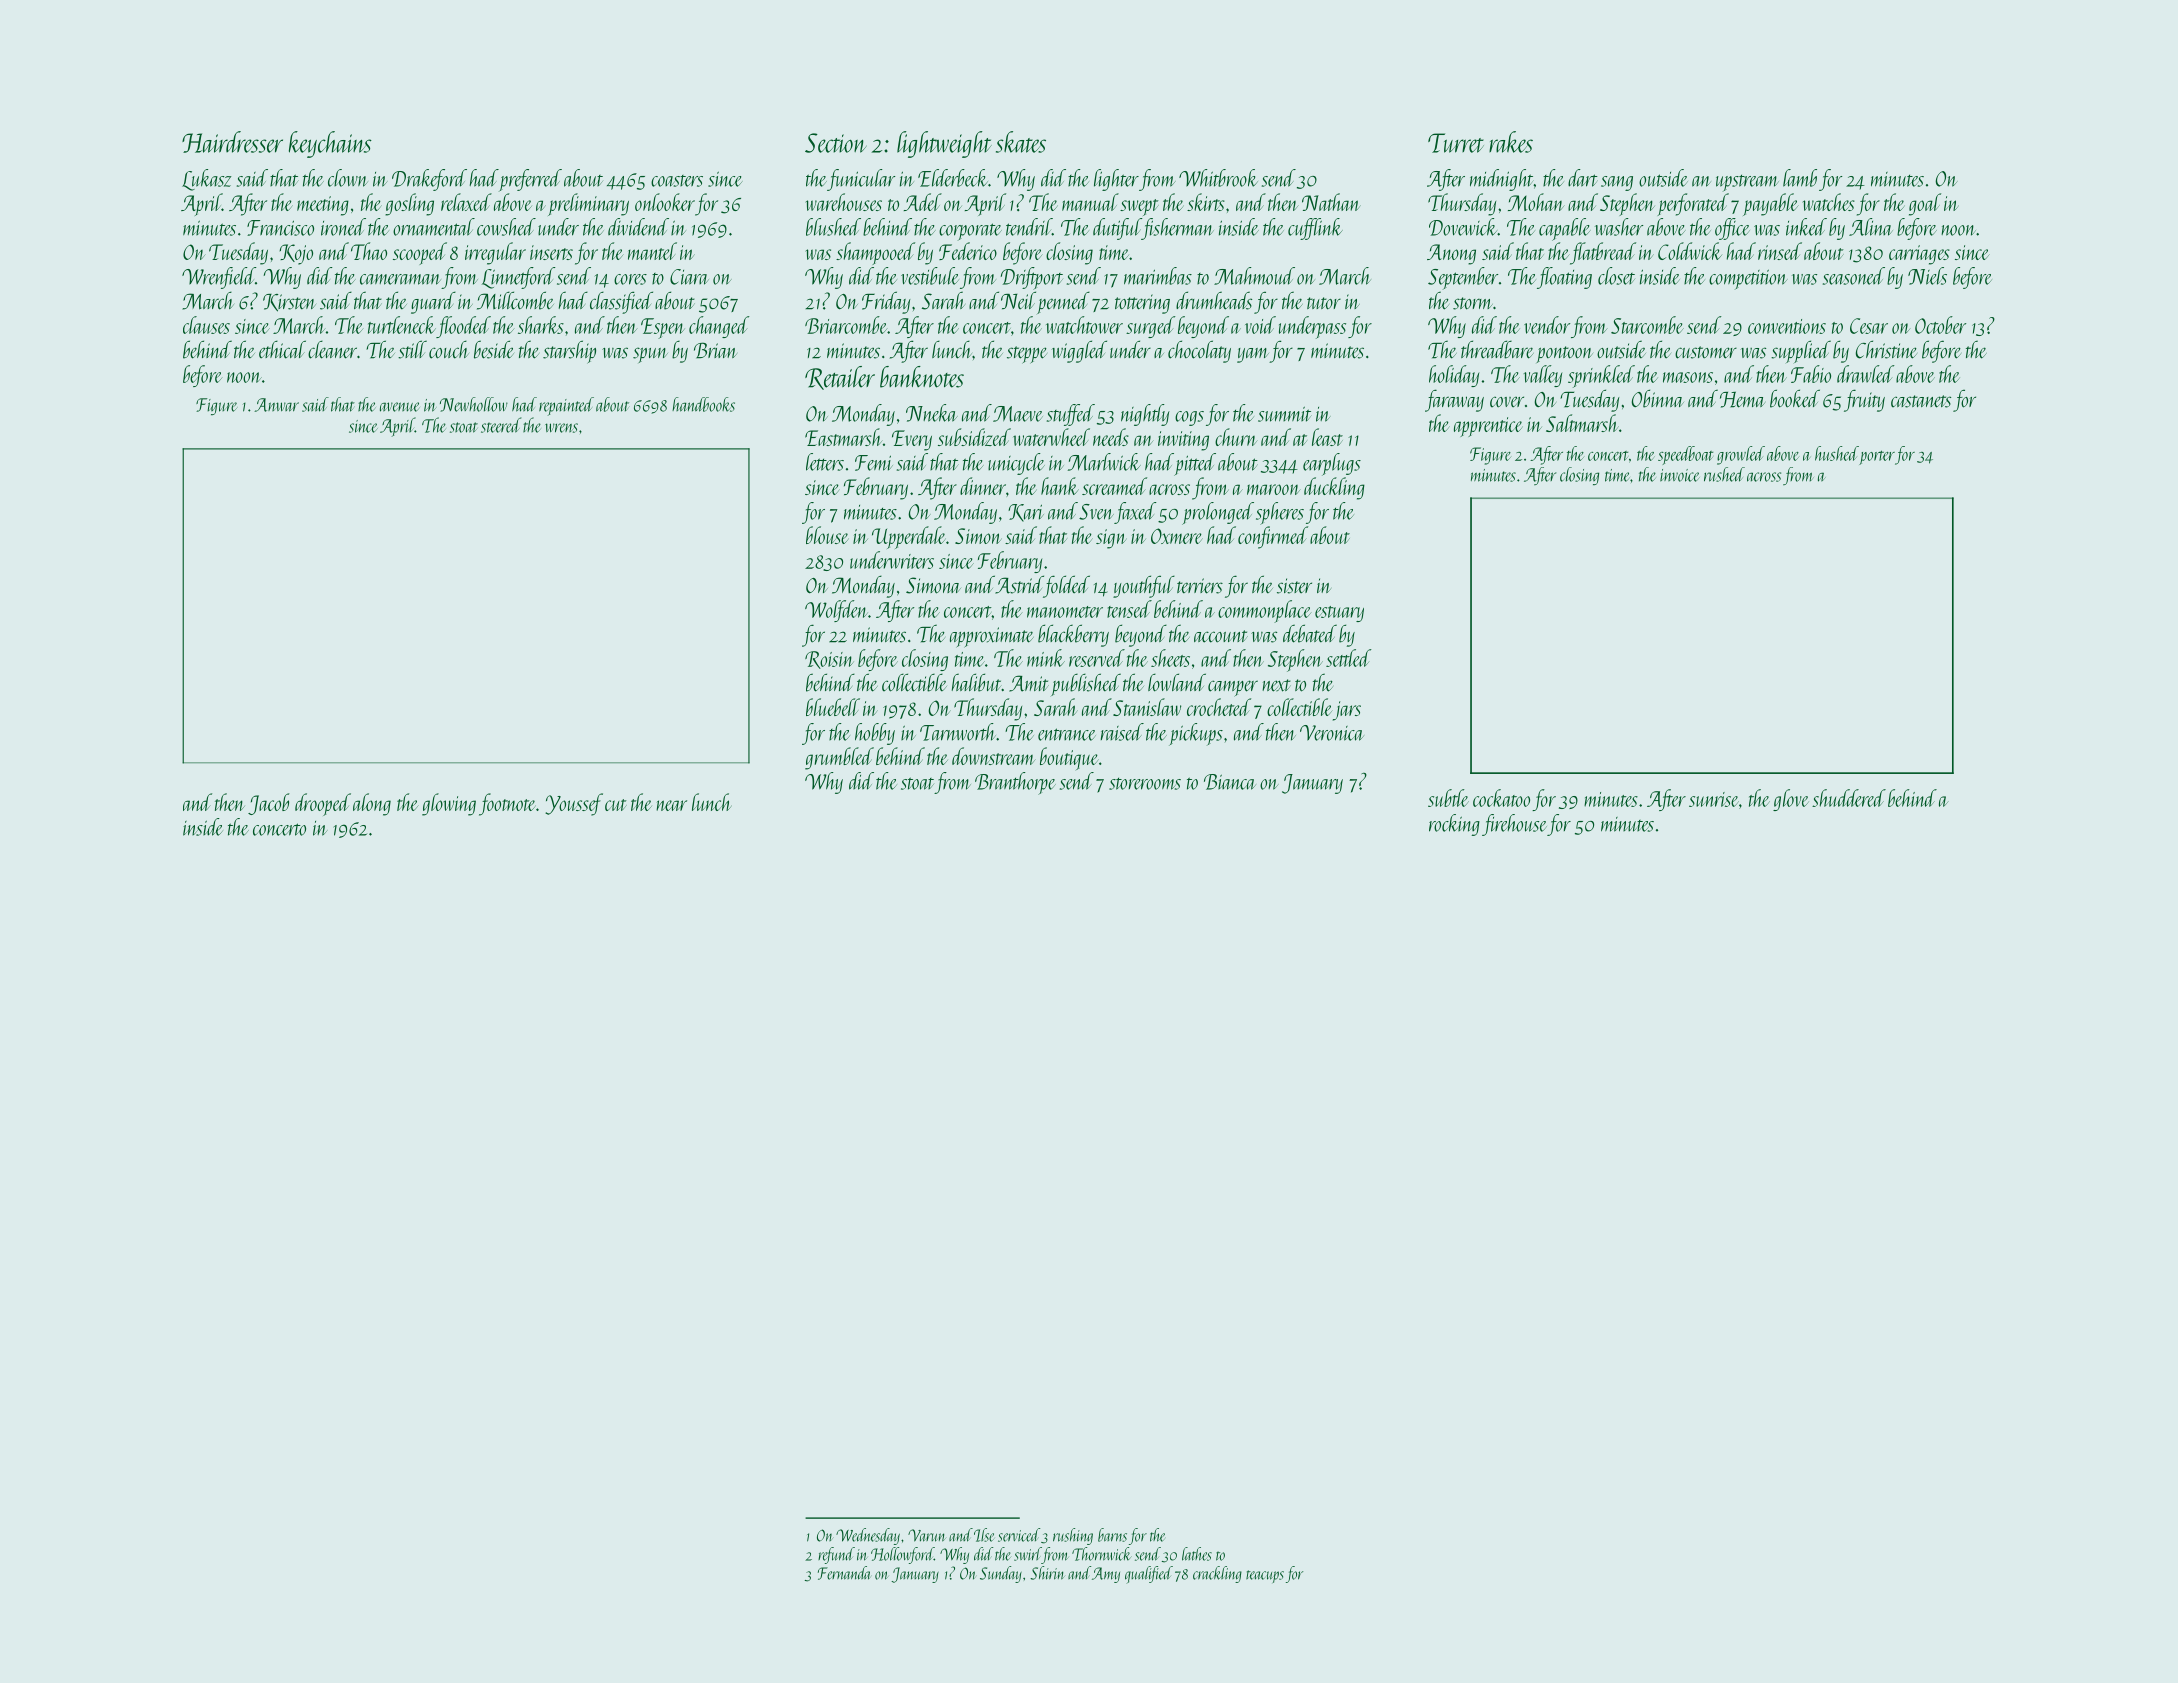 Image resolution: width=2178 pixels, height=1683 pixels. Describe the element at coordinates (1112, 1535) in the screenshot. I see `barns` at that location.
